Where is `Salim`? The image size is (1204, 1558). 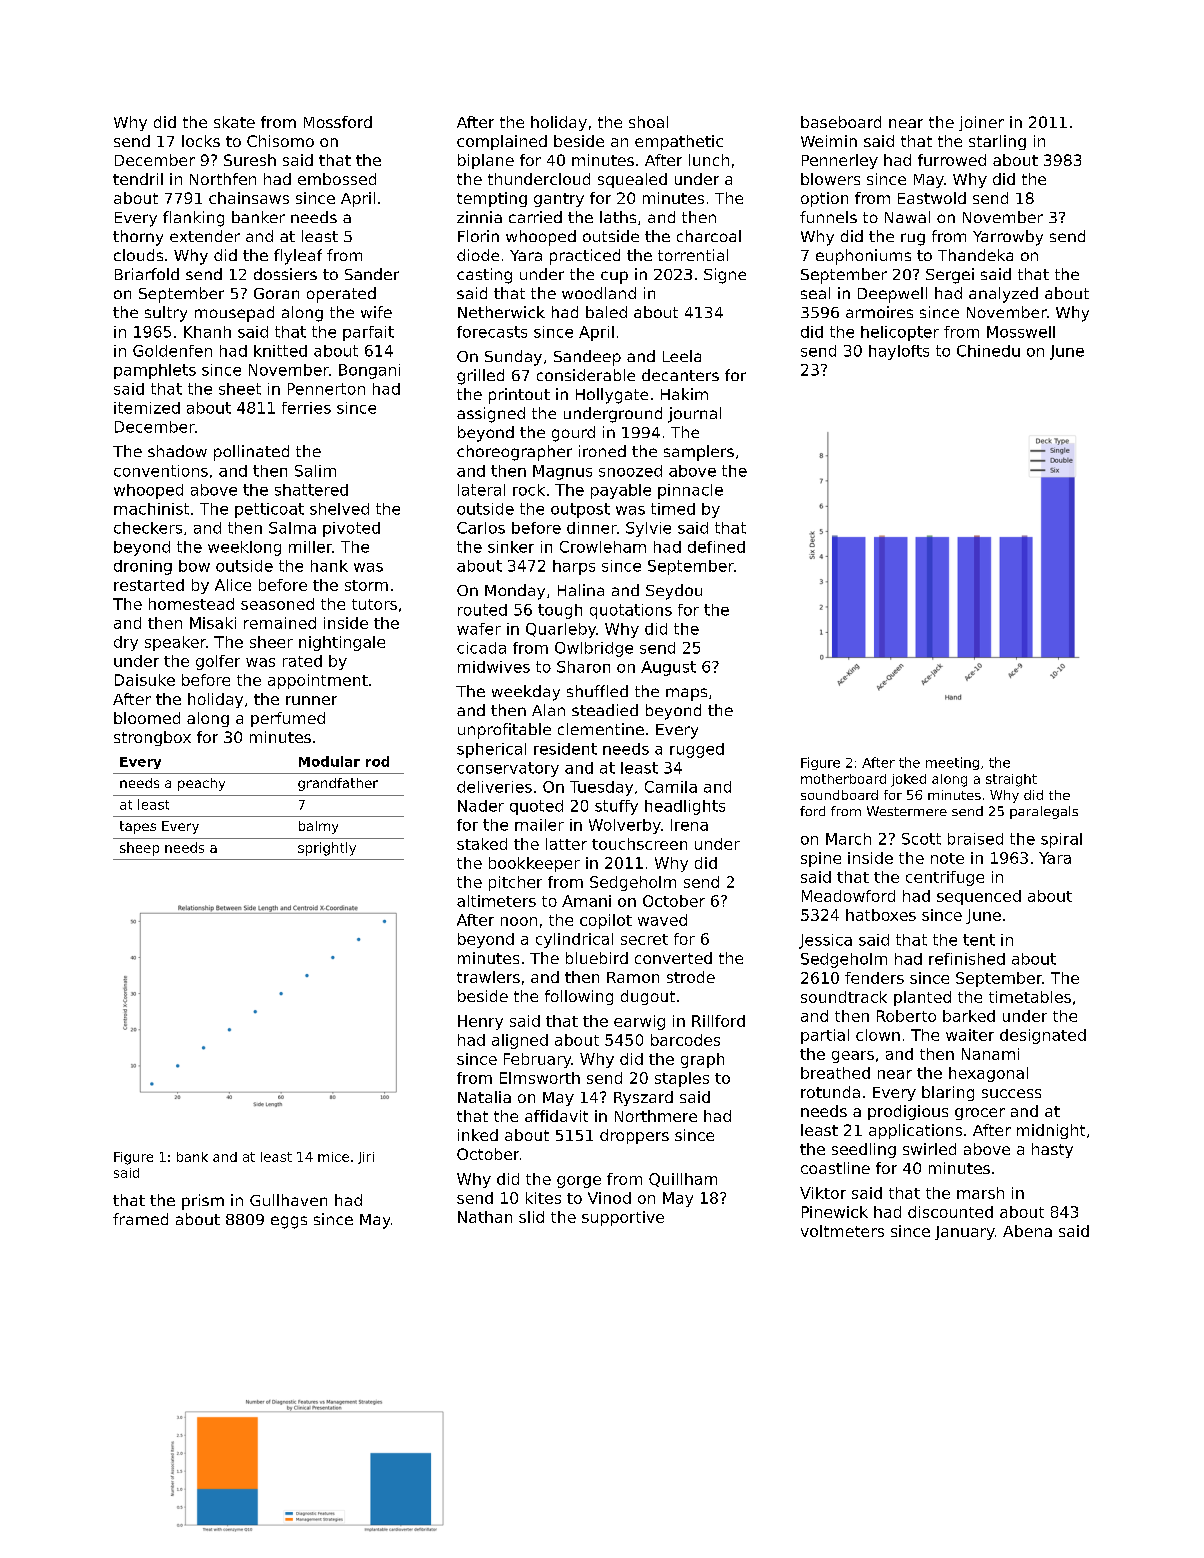
Salim is located at coordinates (315, 471).
